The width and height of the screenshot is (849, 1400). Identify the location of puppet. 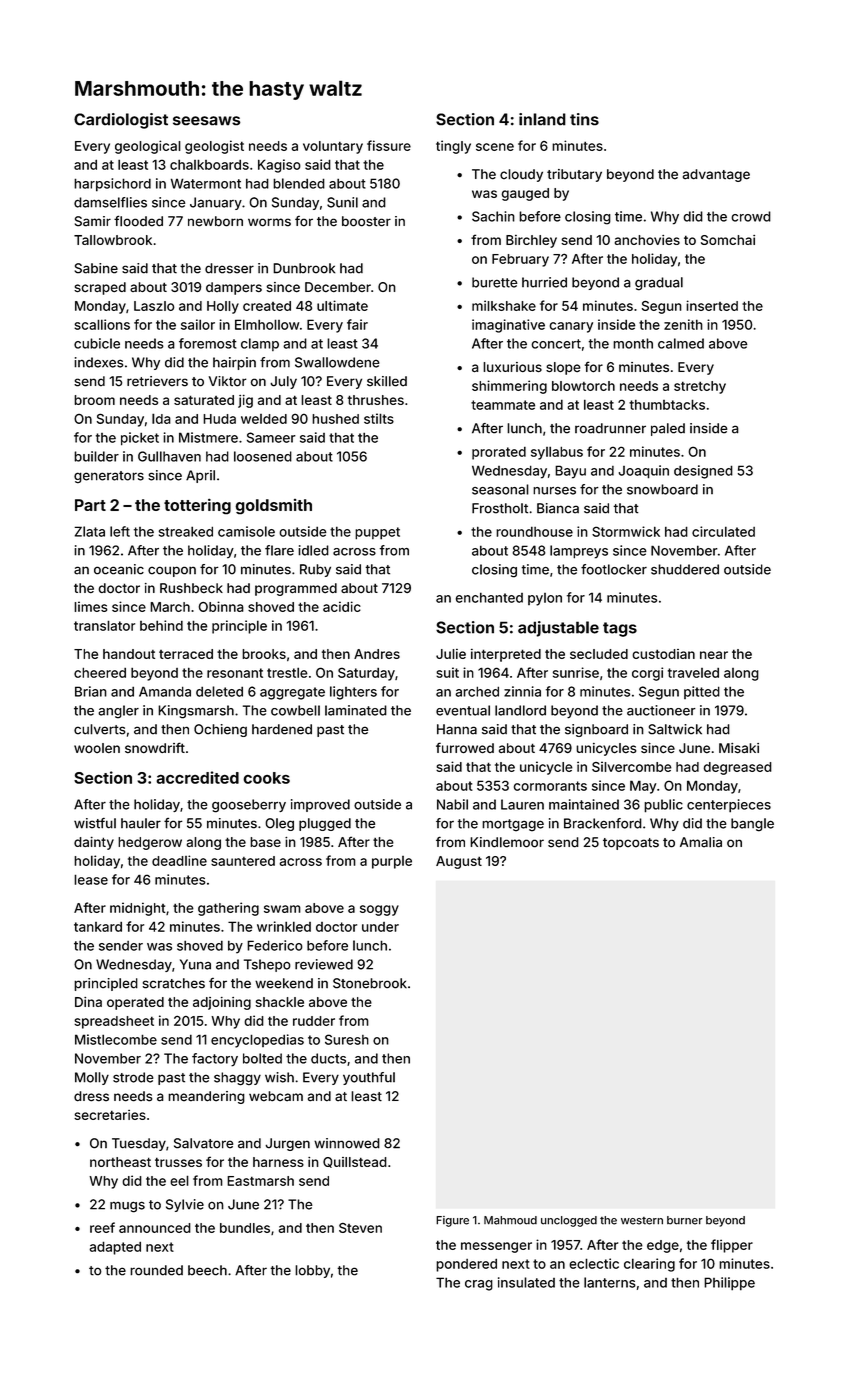
(377, 533).
